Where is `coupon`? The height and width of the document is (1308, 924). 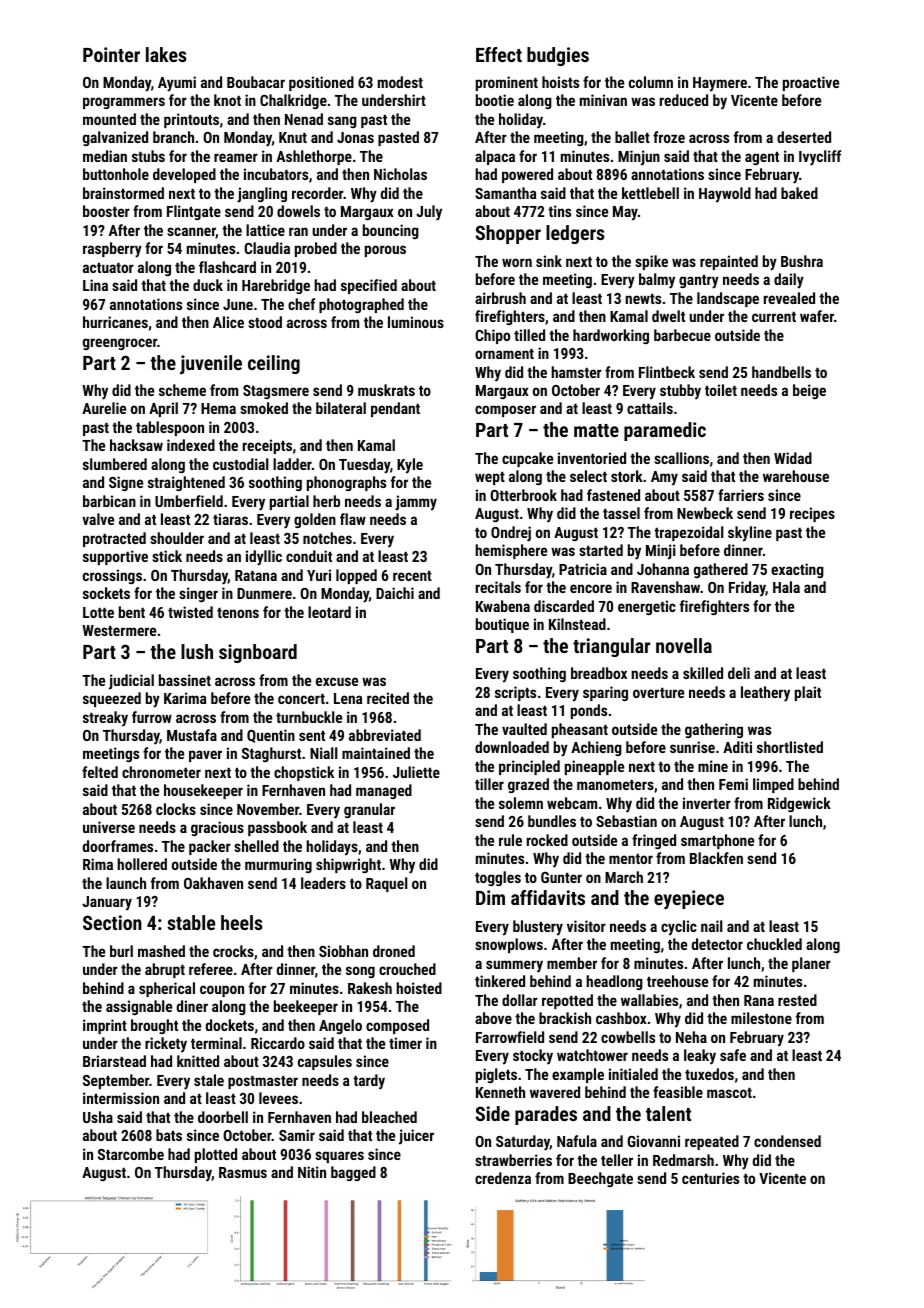 coupon is located at coordinates (222, 991).
